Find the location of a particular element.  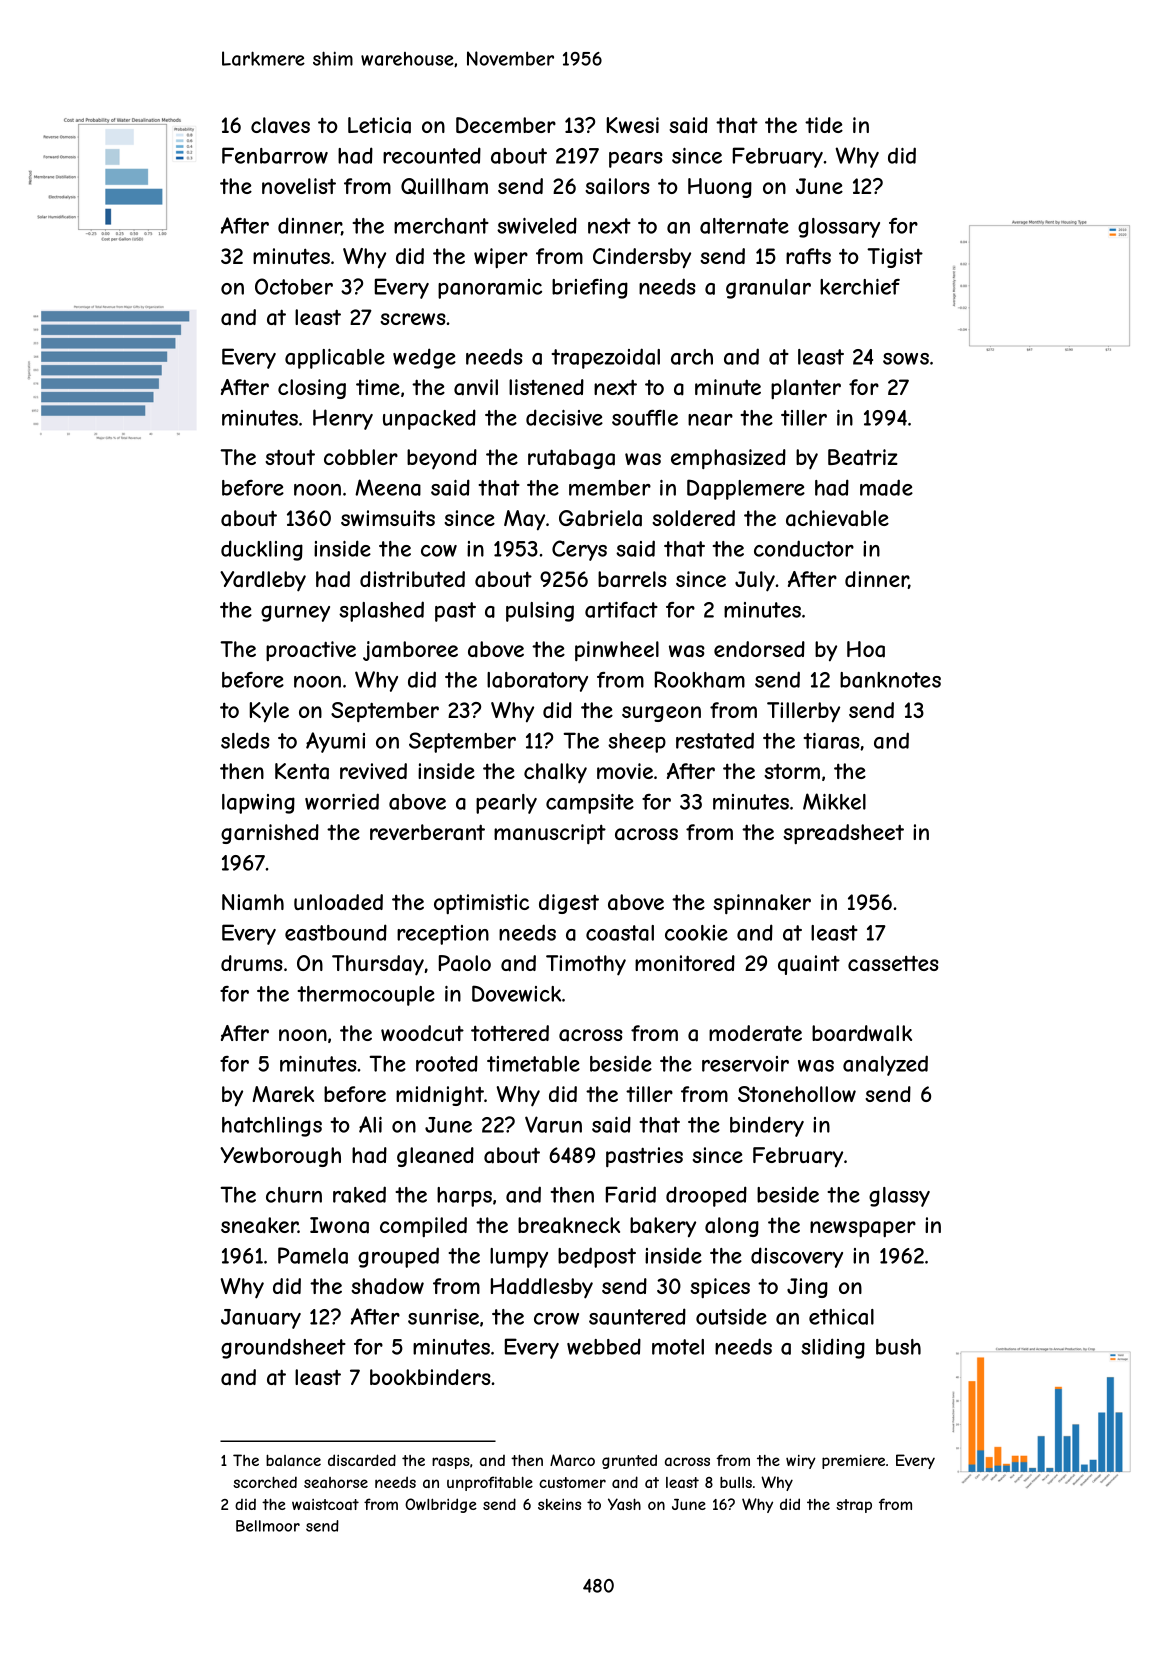

pearly is located at coordinates (506, 804).
